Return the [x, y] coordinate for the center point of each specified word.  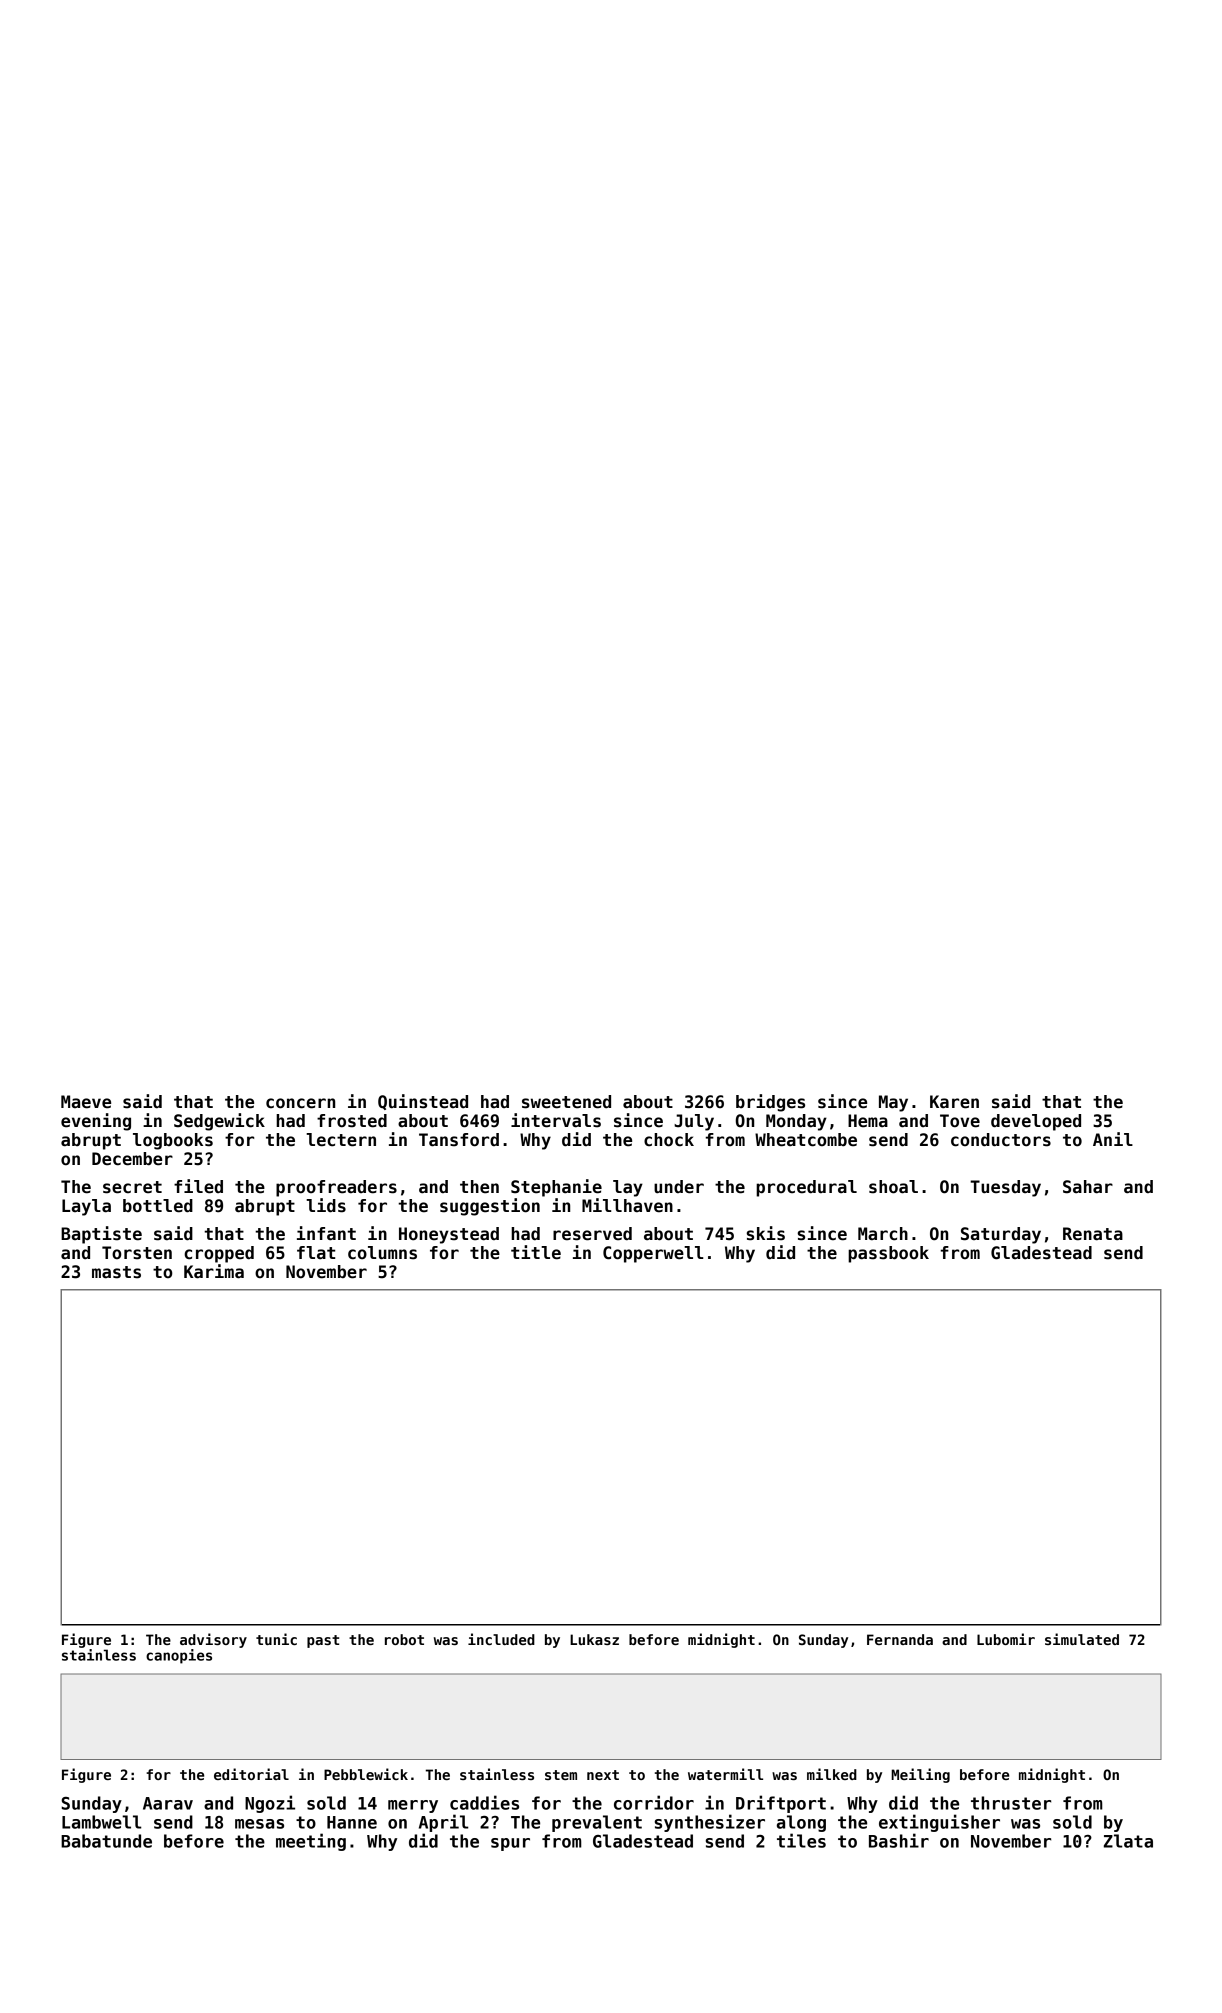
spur [510, 1844]
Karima [214, 1271]
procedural [806, 1188]
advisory [213, 1640]
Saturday [1001, 1235]
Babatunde [106, 1841]
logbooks [173, 1141]
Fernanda [900, 1639]
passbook [888, 1254]
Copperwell [653, 1254]
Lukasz [594, 1639]
